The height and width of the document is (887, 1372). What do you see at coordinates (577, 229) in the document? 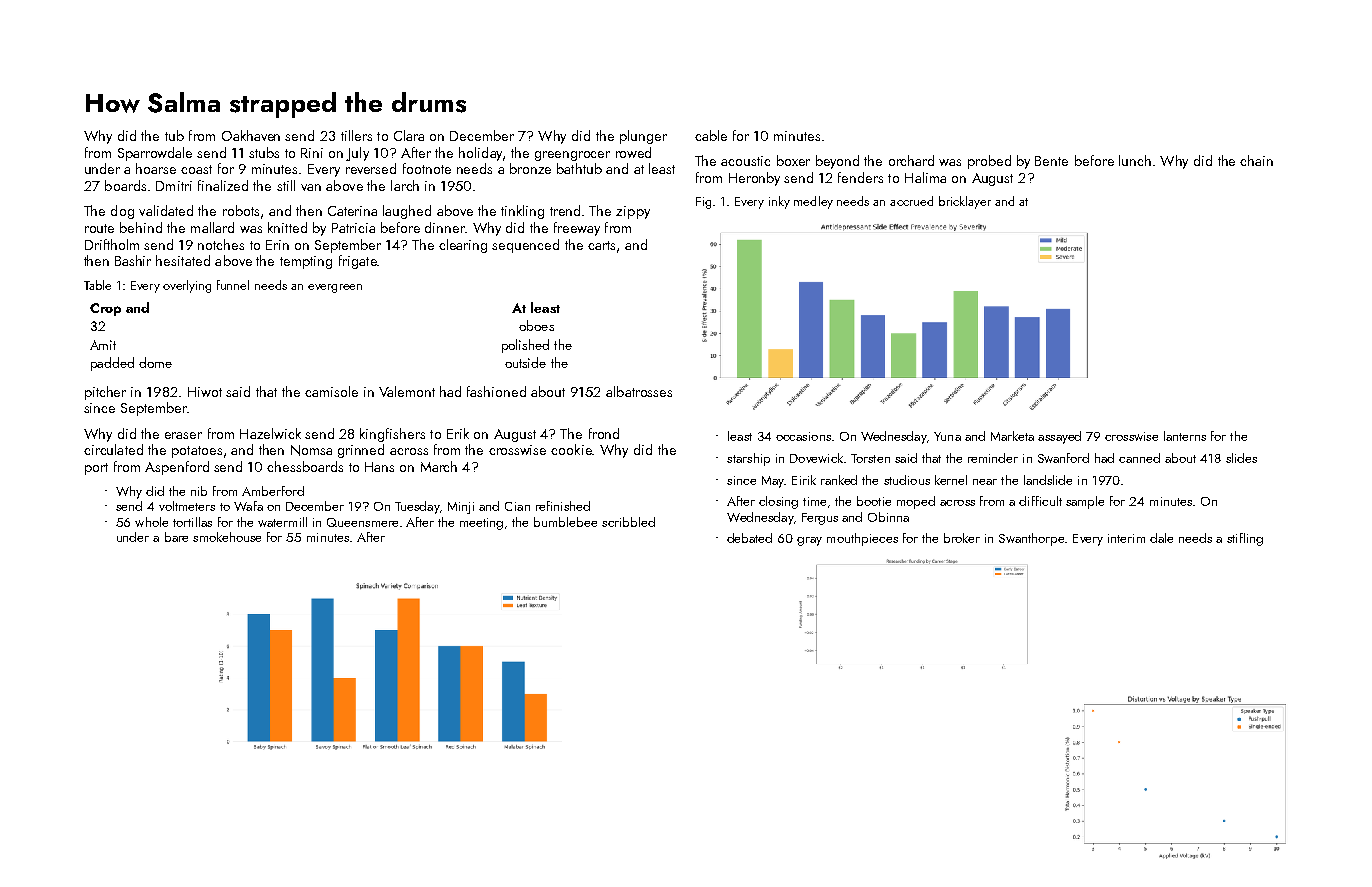
I see `freeway` at bounding box center [577, 229].
